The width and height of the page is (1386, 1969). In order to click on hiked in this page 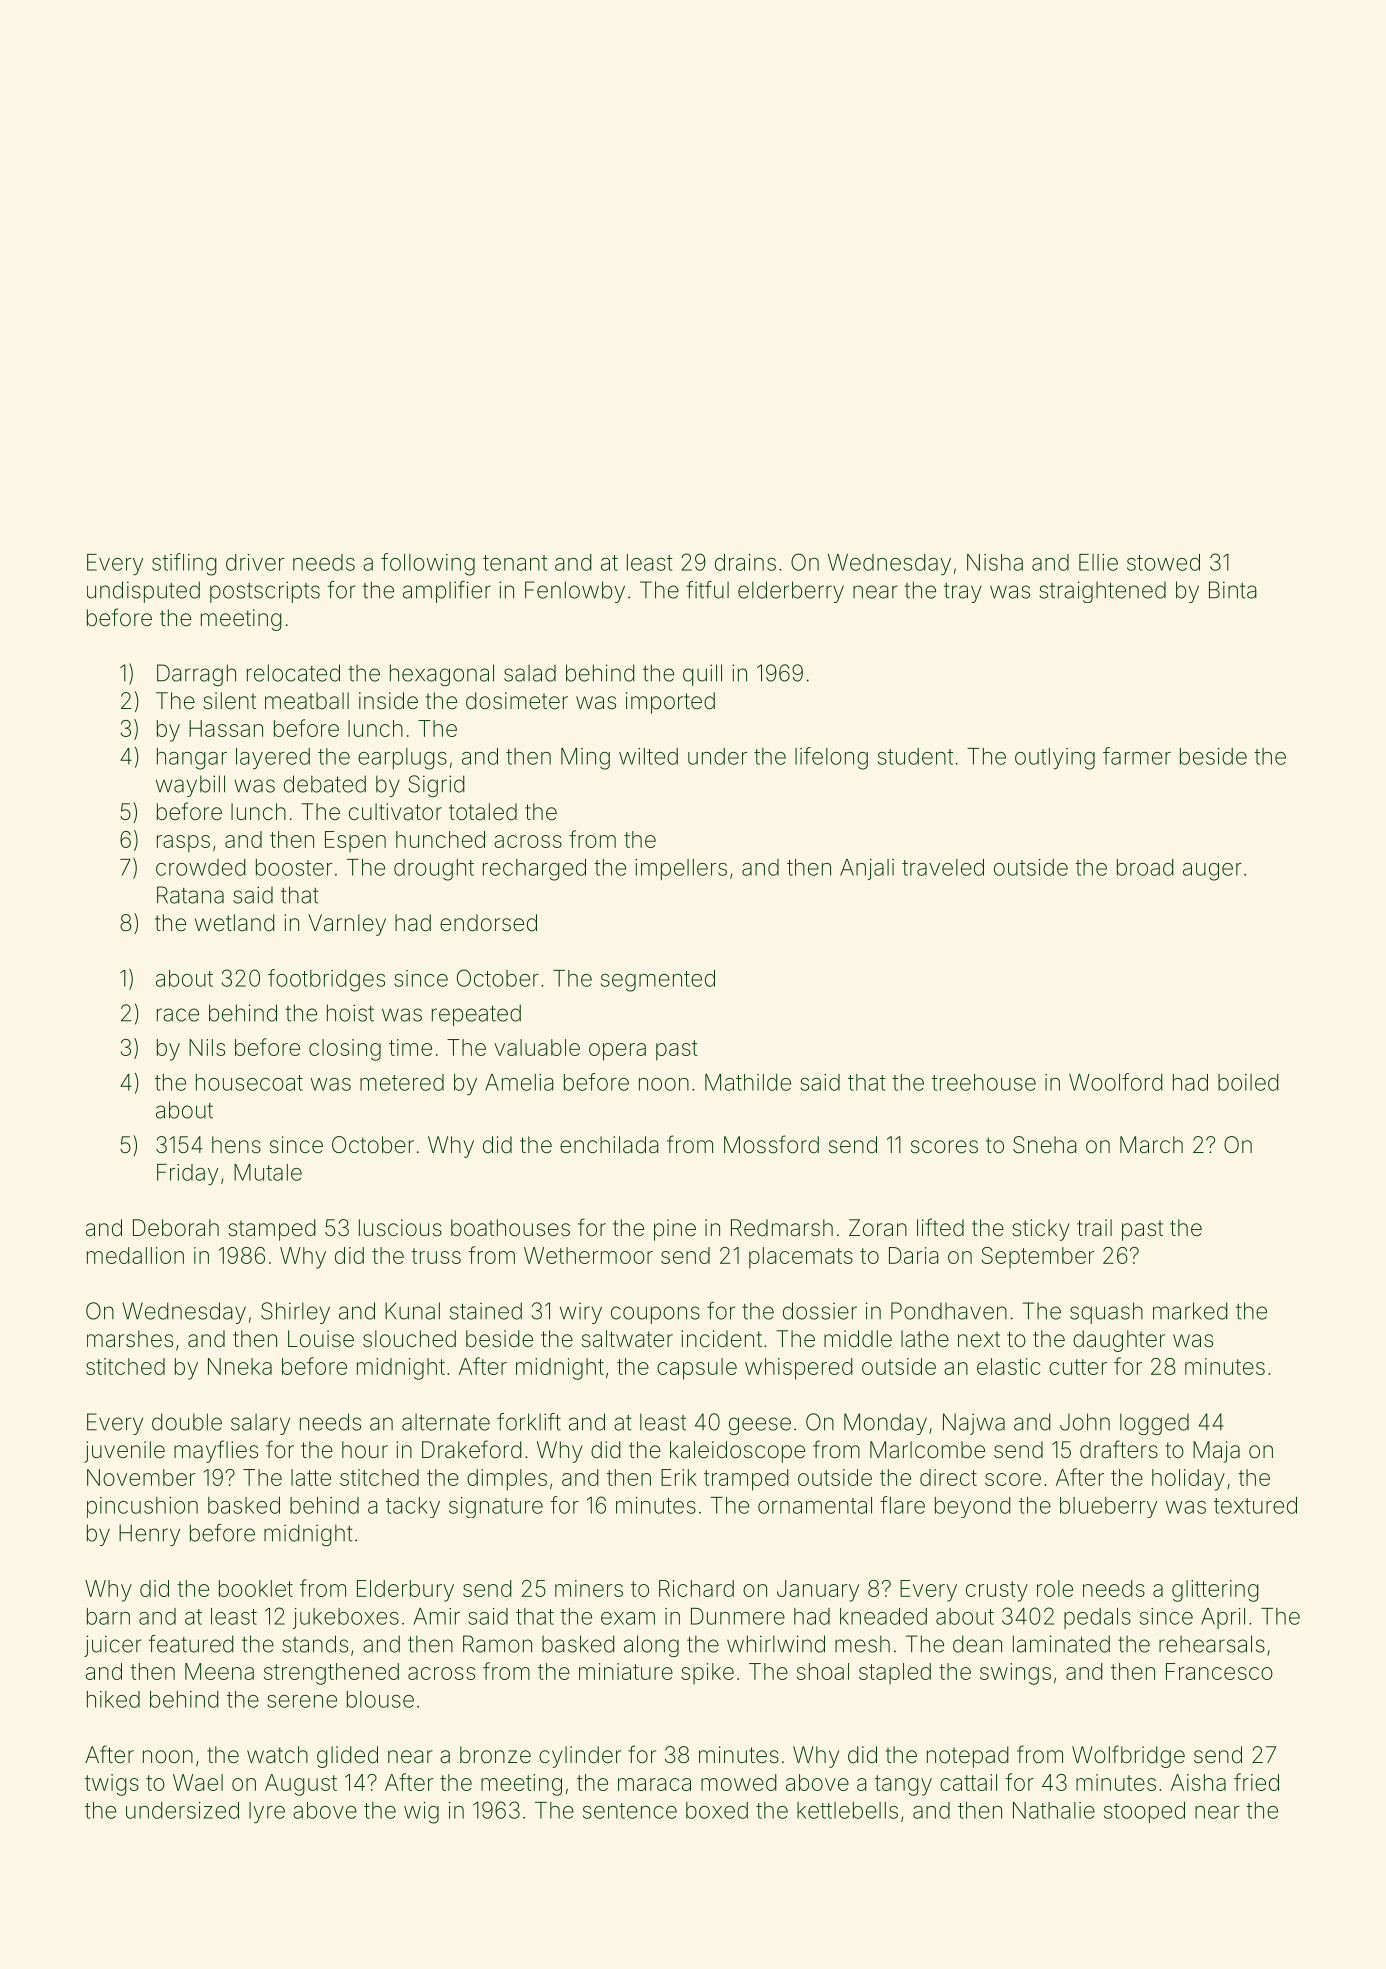, I will do `click(113, 1699)`.
